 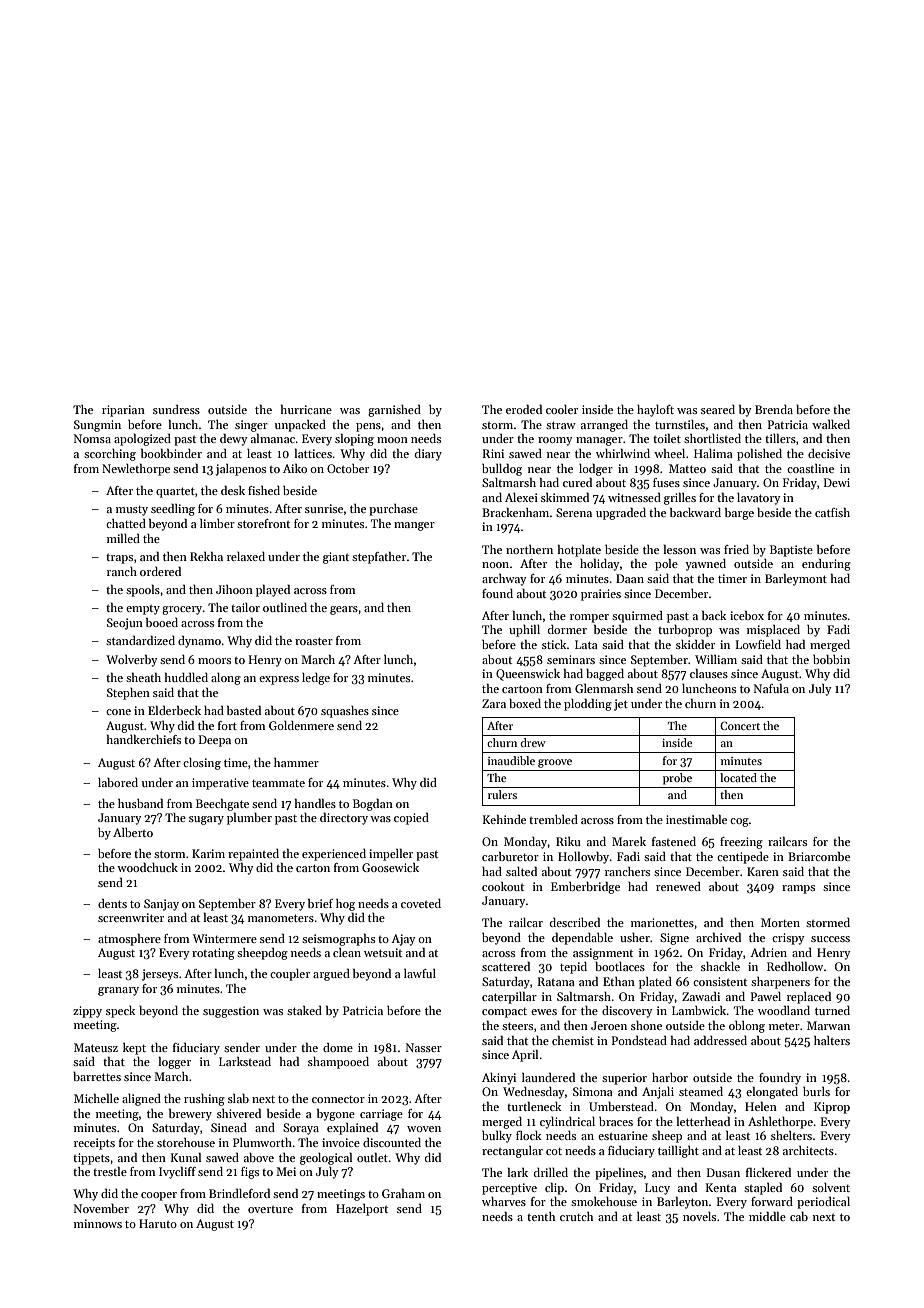 What do you see at coordinates (97, 426) in the screenshot?
I see `Sungmin` at bounding box center [97, 426].
